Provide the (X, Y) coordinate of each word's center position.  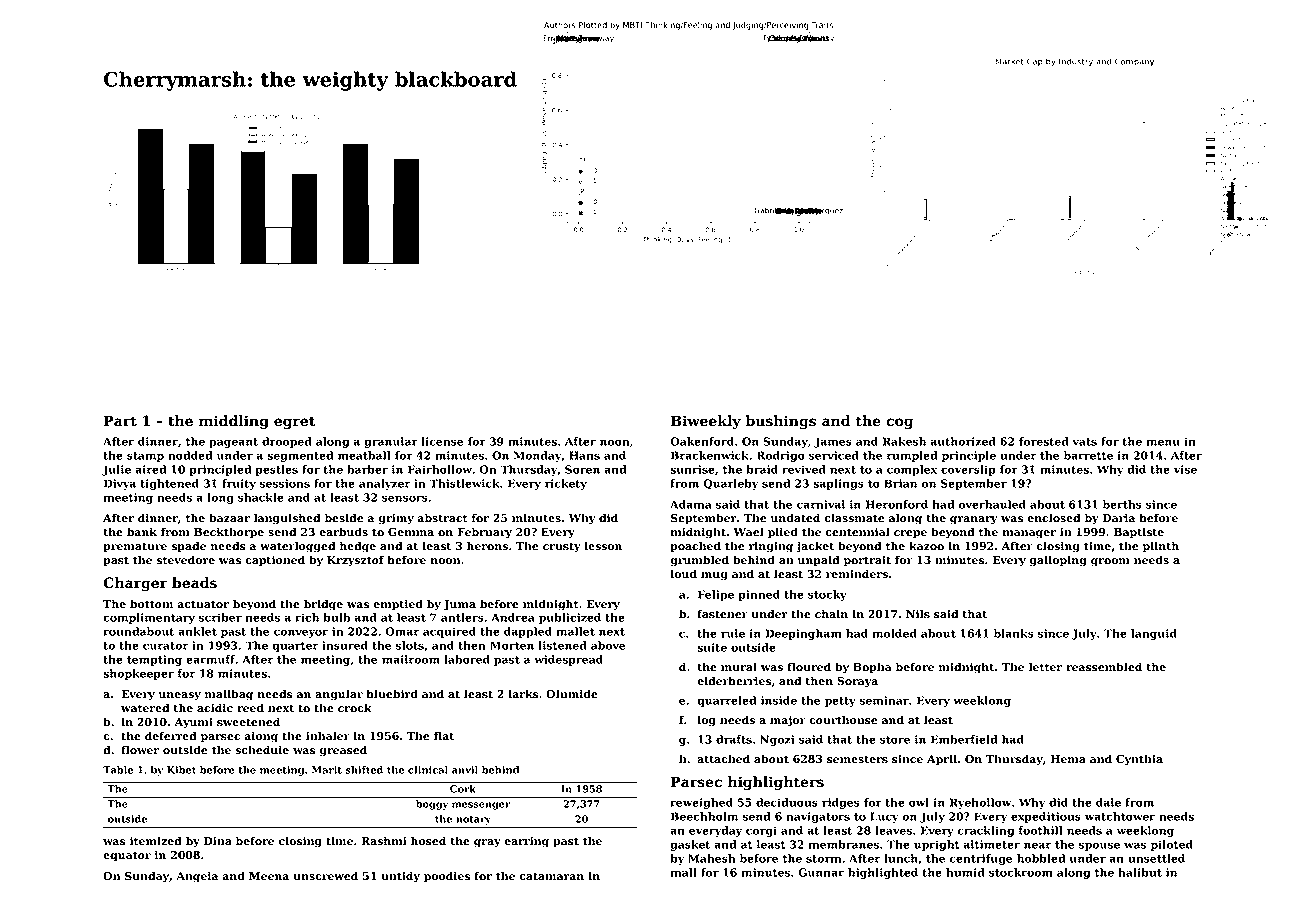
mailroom (411, 659)
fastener (722, 614)
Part (120, 421)
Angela (197, 877)
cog (899, 423)
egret (294, 422)
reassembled (1104, 667)
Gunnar (821, 872)
